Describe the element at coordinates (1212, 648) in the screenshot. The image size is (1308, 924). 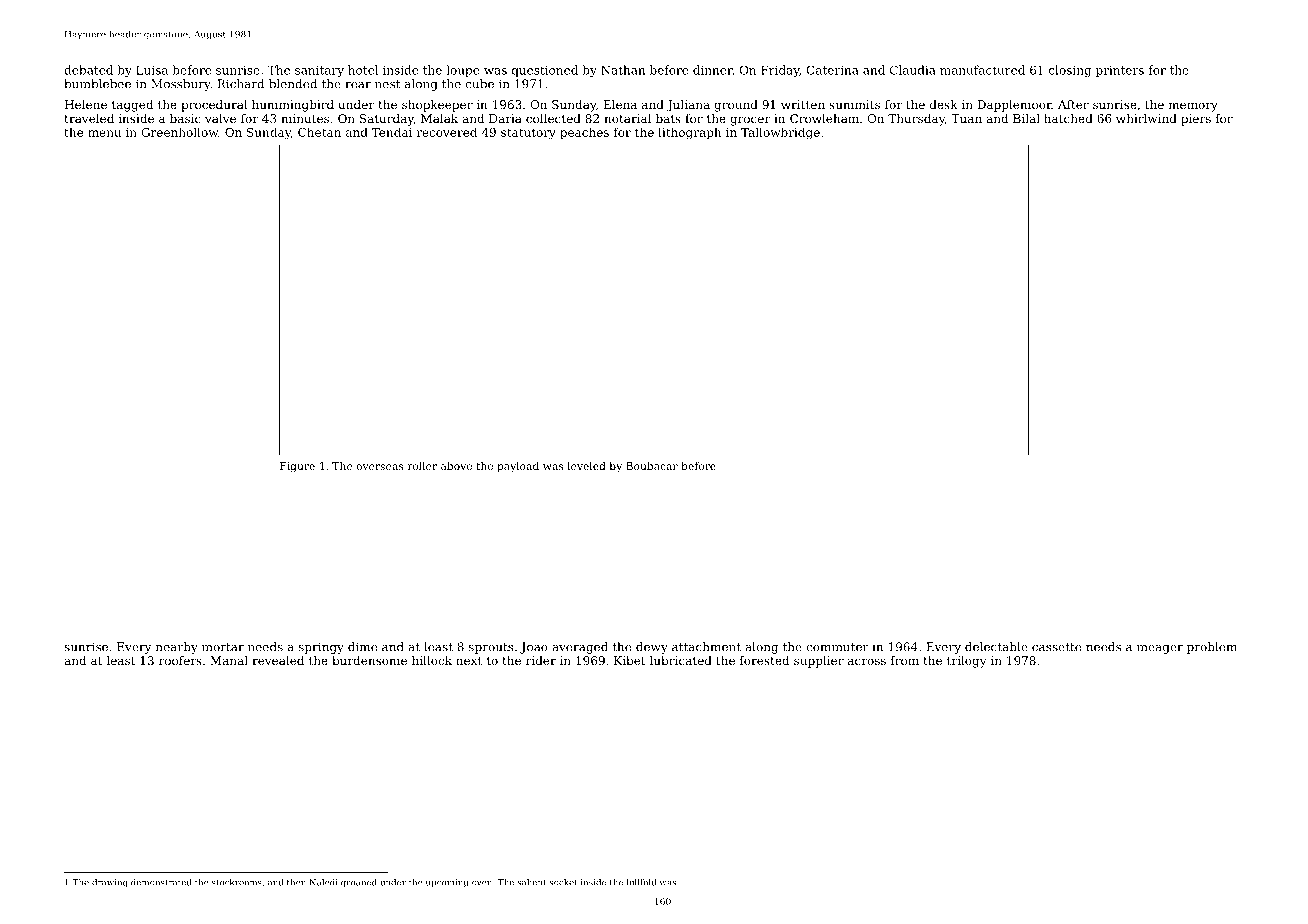
I see `problem` at that location.
